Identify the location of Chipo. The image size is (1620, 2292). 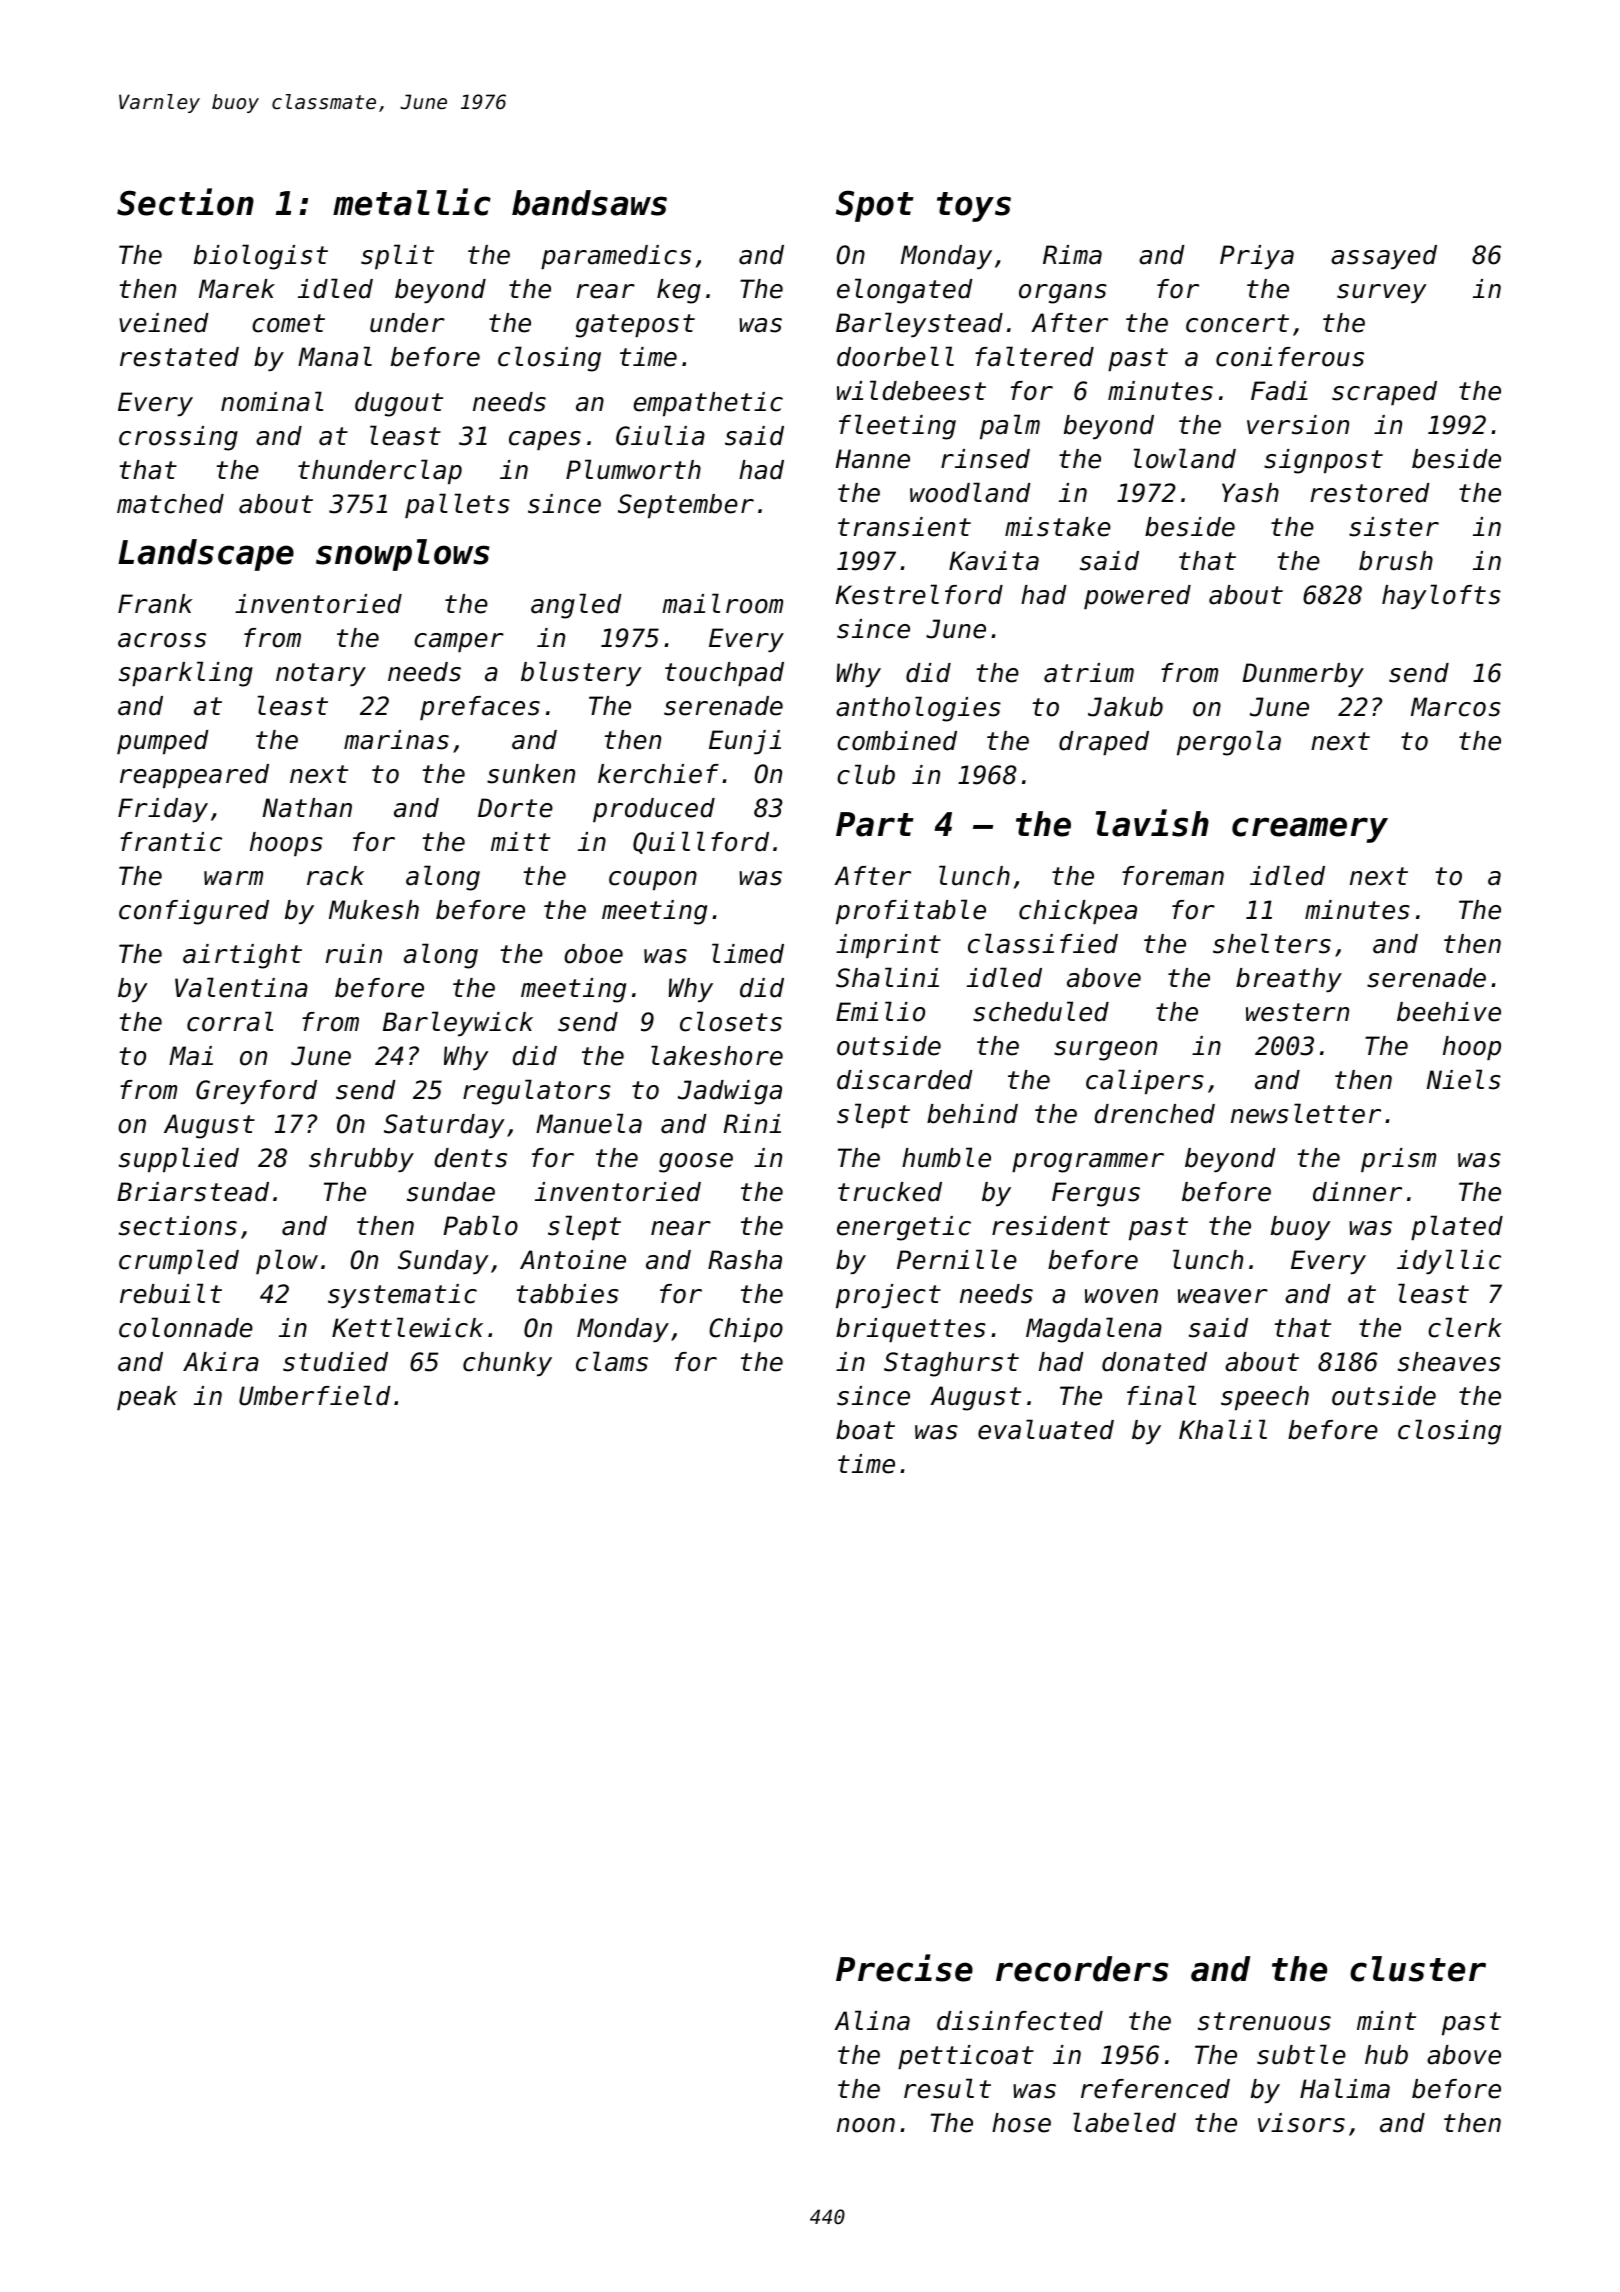
(746, 1330).
